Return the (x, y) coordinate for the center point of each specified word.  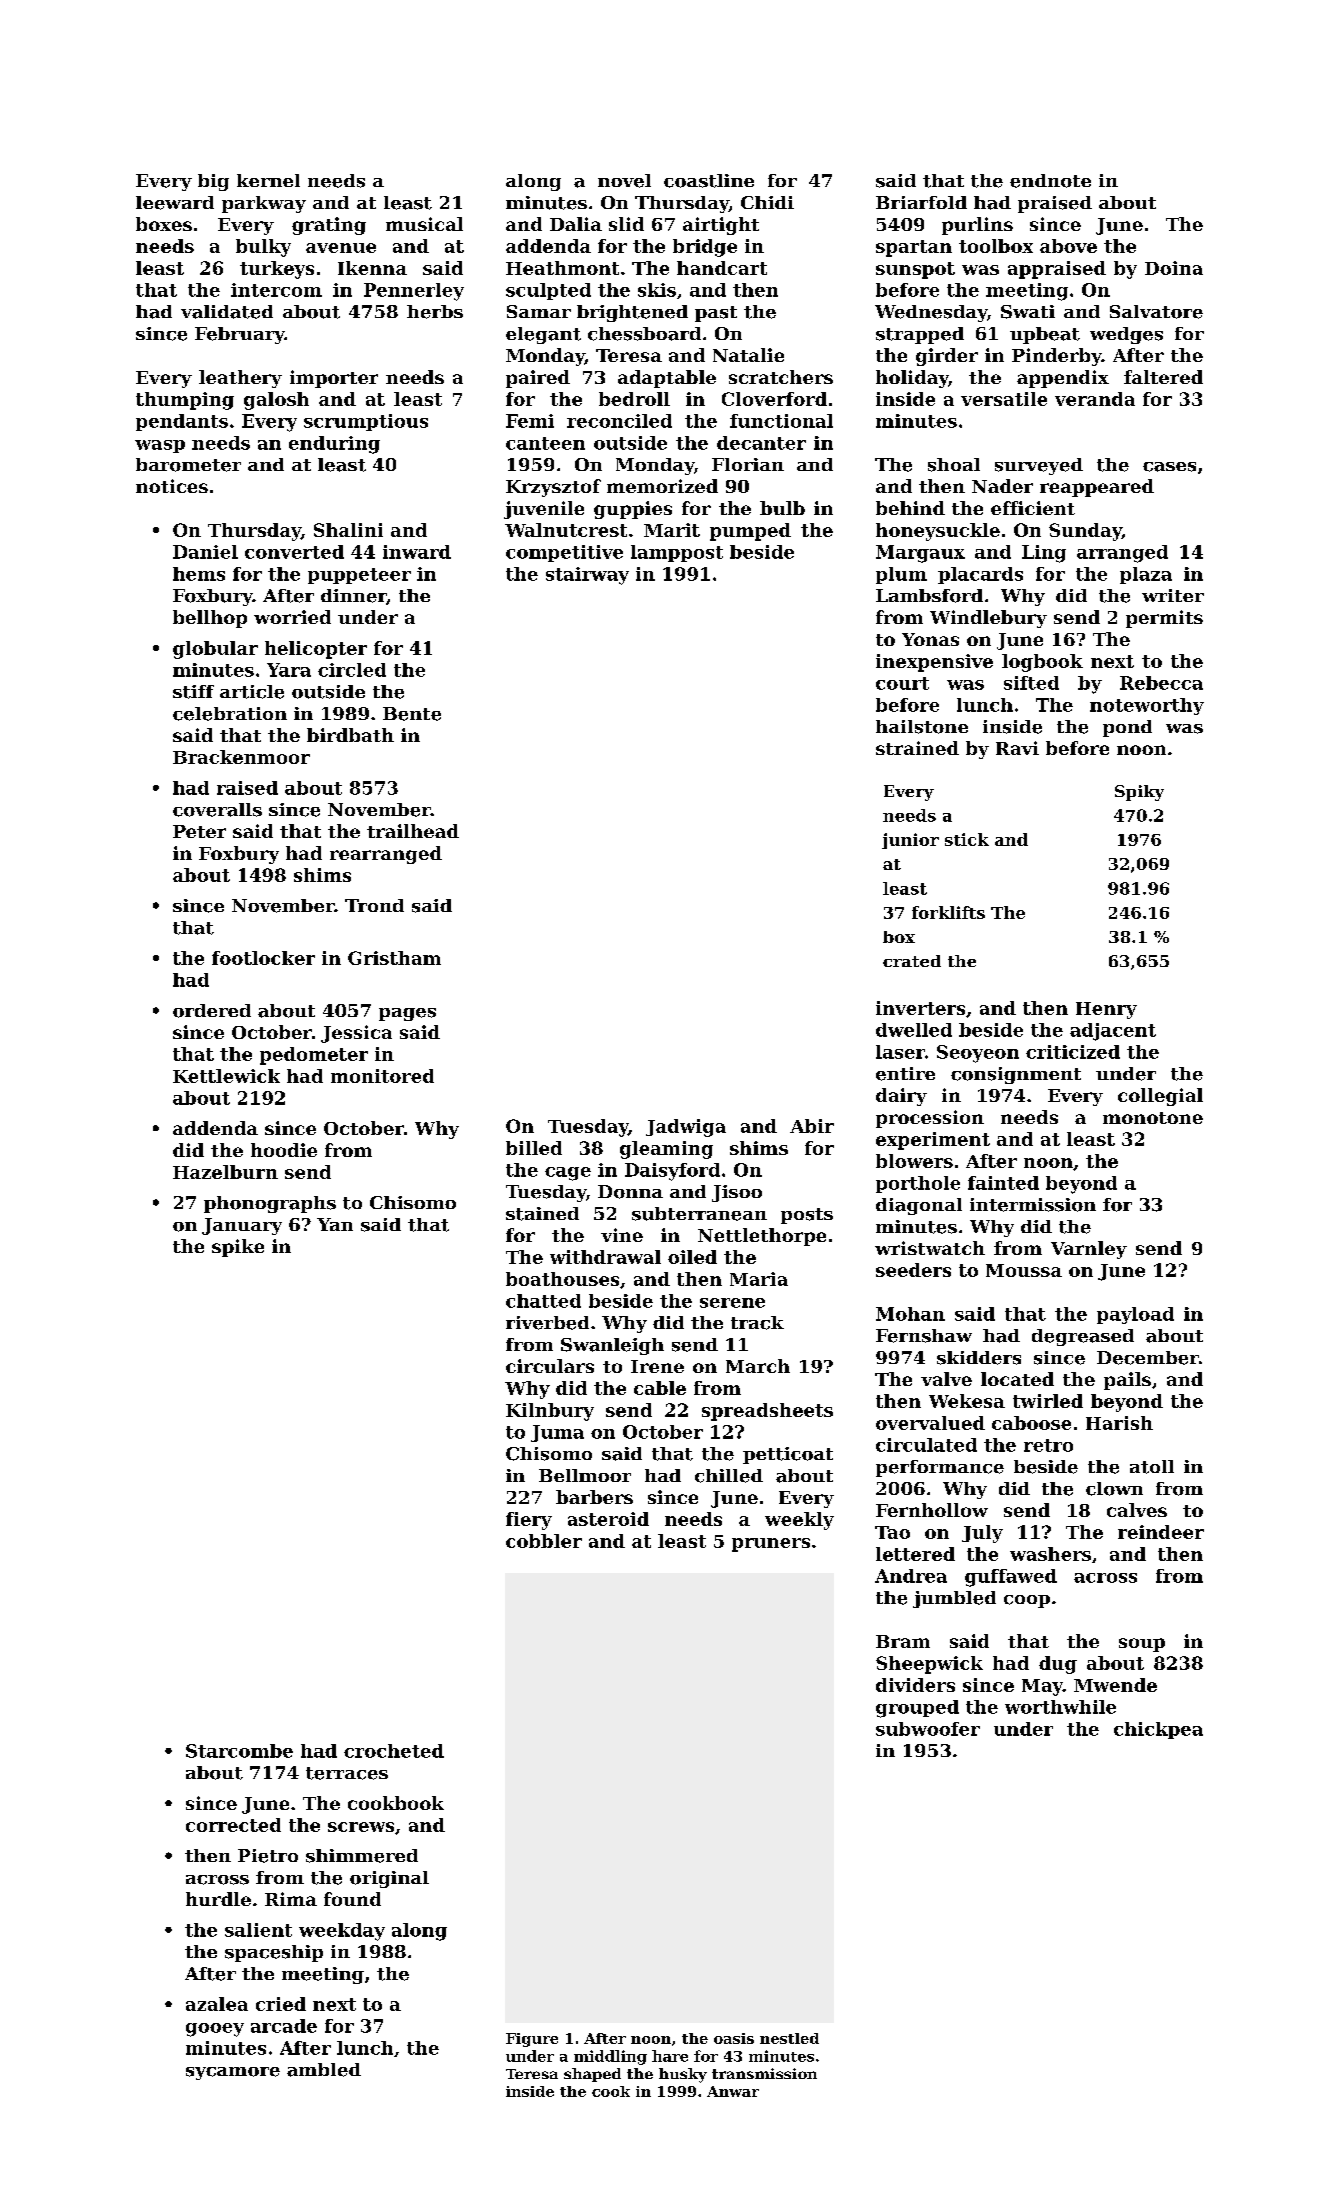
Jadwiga (686, 1128)
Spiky (1139, 793)
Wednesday (931, 313)
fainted (1003, 1183)
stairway (587, 576)
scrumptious (366, 422)
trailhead (413, 831)
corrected (233, 1825)
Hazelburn (225, 1172)
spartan (914, 248)
